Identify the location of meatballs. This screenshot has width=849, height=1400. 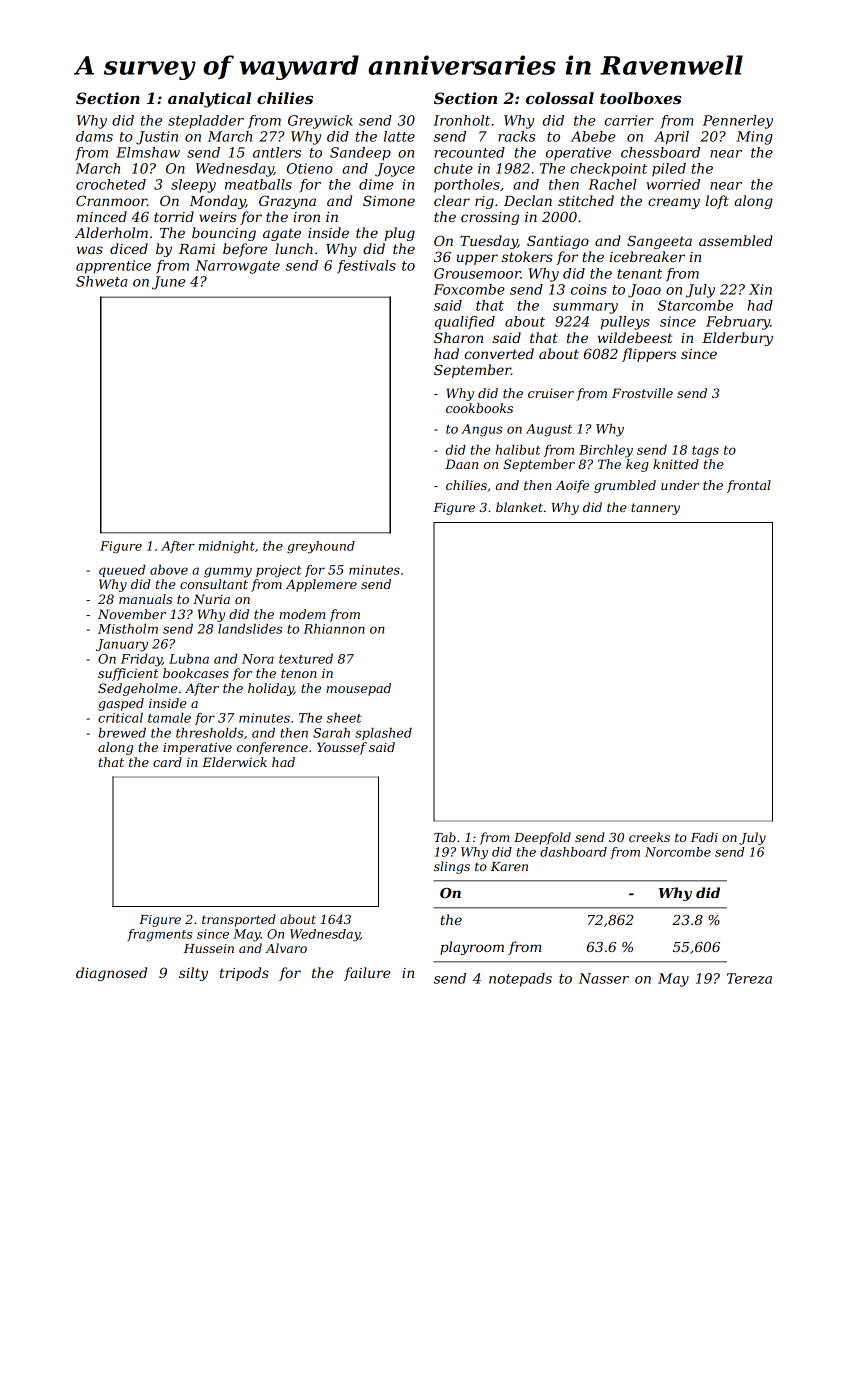
(258, 184).
